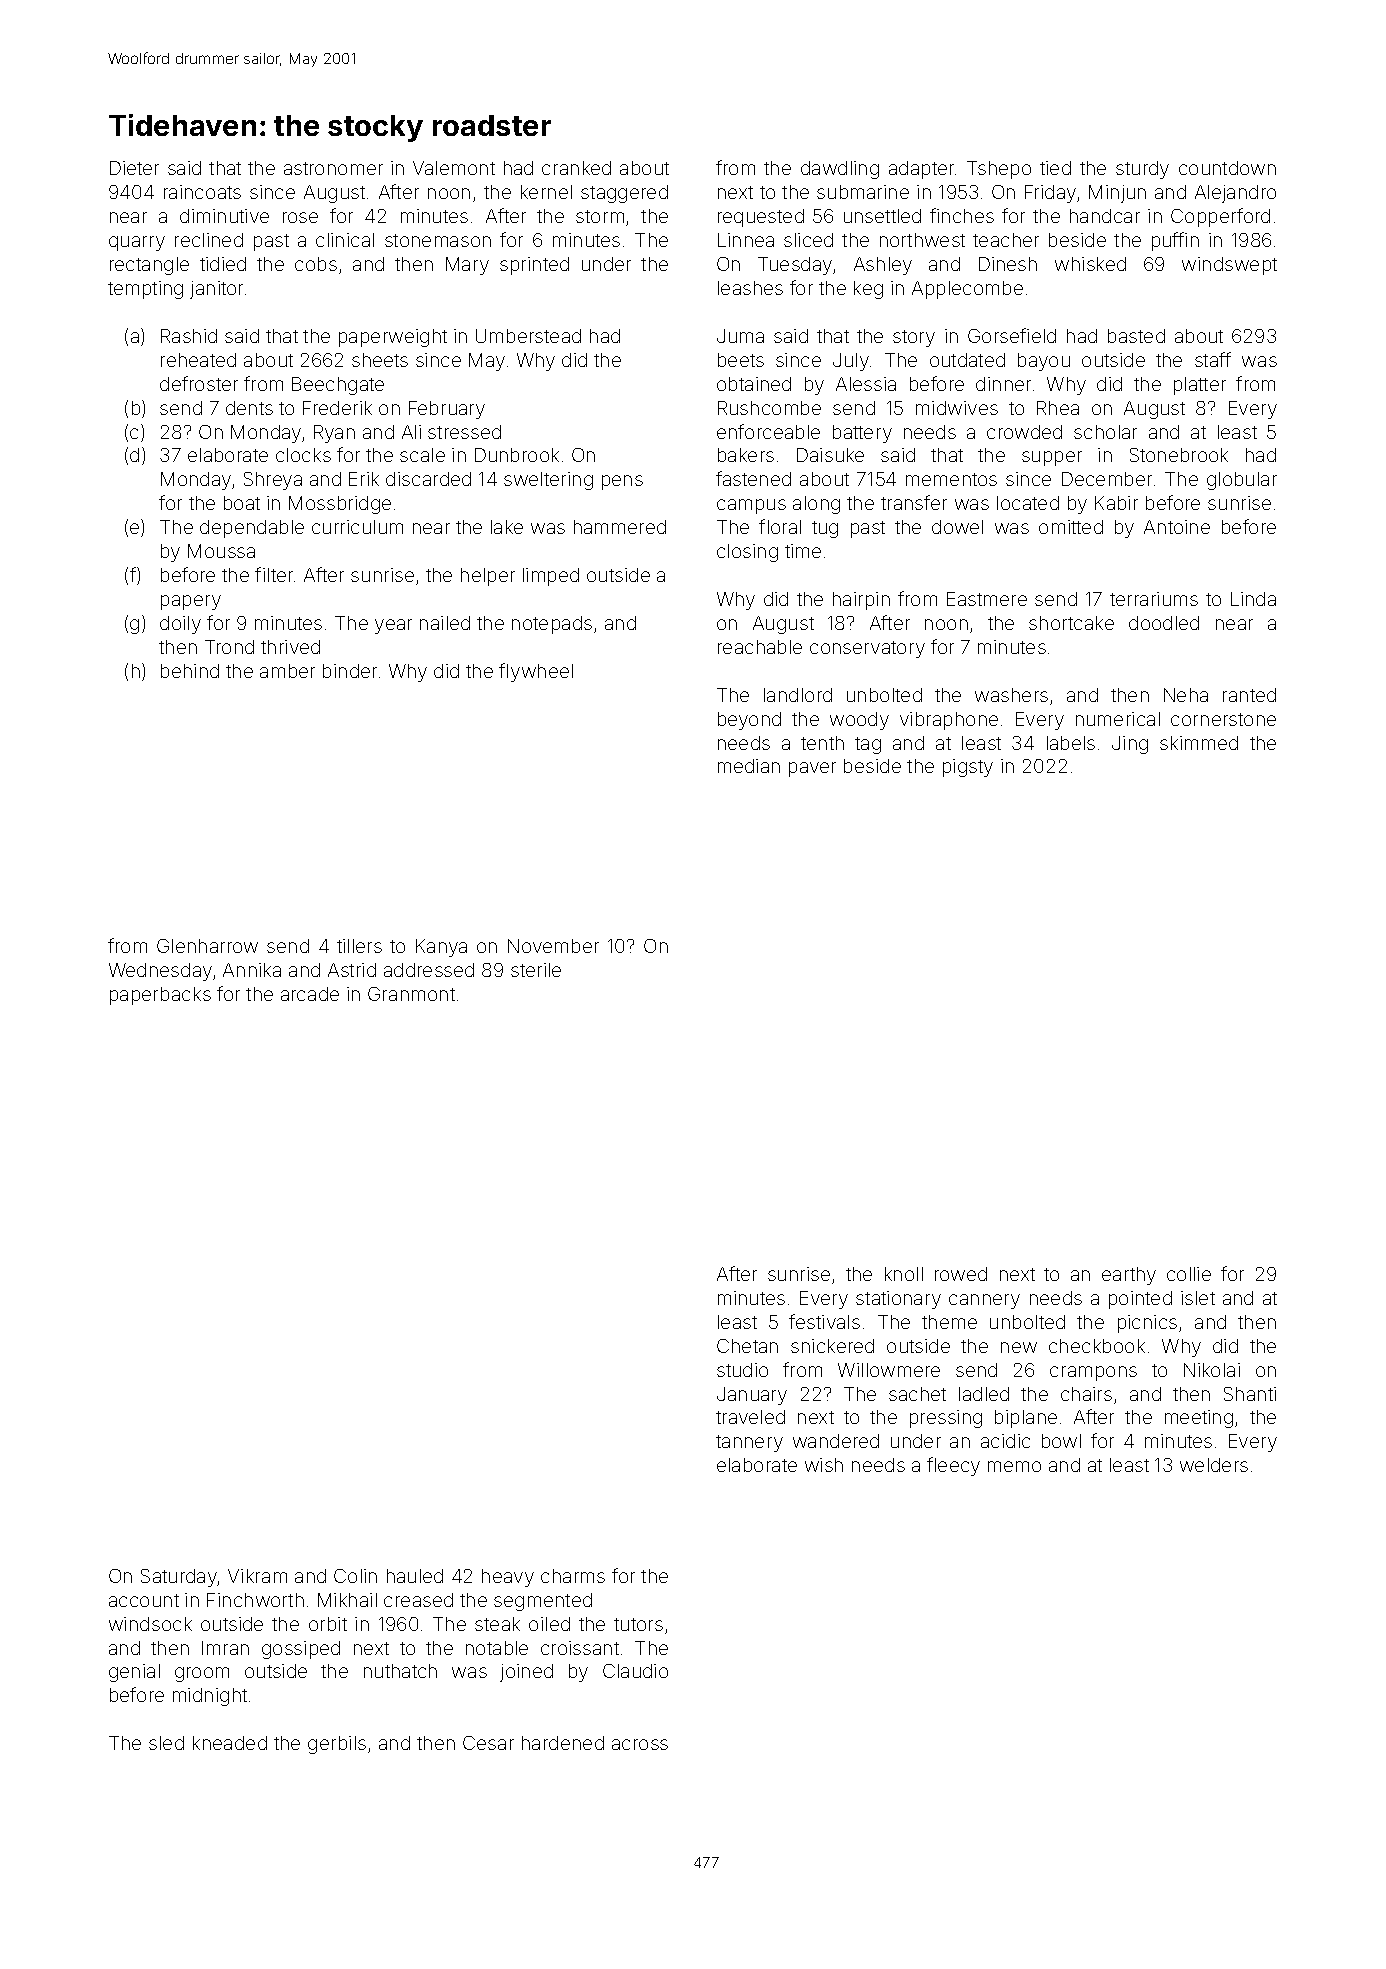 The width and height of the image is (1386, 1969). I want to click on Granmont, so click(411, 994).
